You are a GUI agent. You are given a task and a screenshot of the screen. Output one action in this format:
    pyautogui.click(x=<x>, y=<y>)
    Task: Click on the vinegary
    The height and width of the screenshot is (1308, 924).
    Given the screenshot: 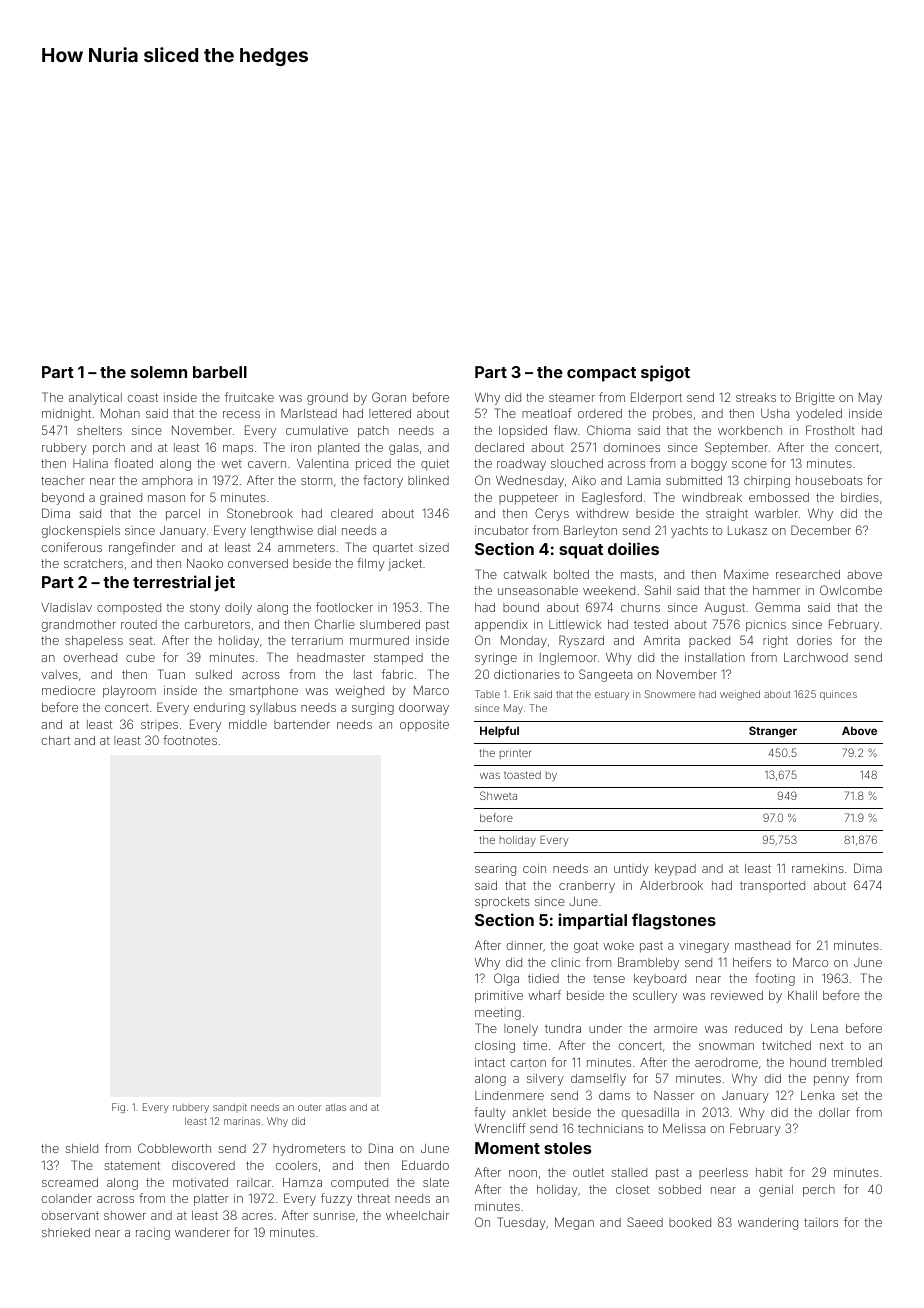 What is the action you would take?
    pyautogui.click(x=704, y=947)
